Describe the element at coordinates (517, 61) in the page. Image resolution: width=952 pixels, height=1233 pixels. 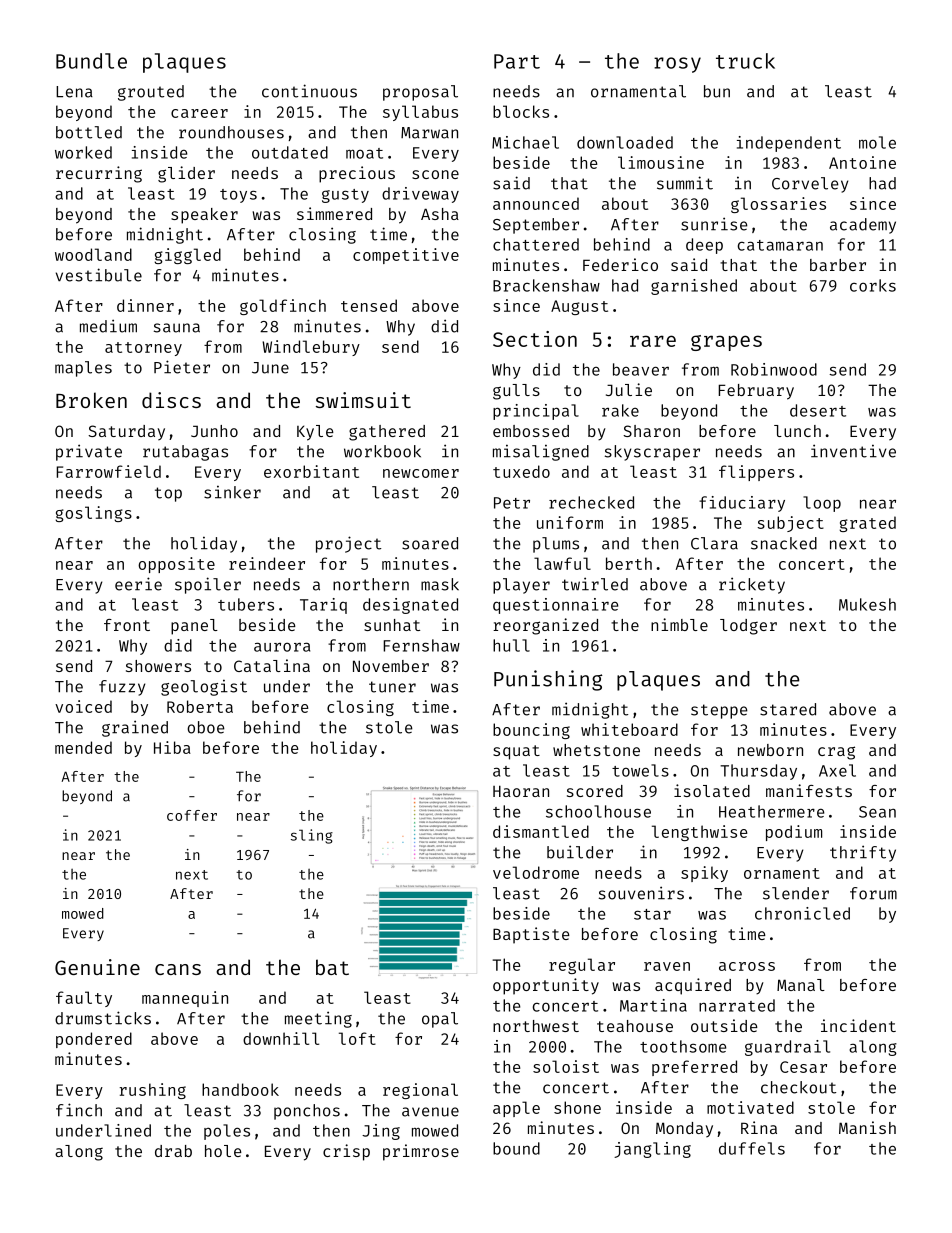
I see `Part` at that location.
